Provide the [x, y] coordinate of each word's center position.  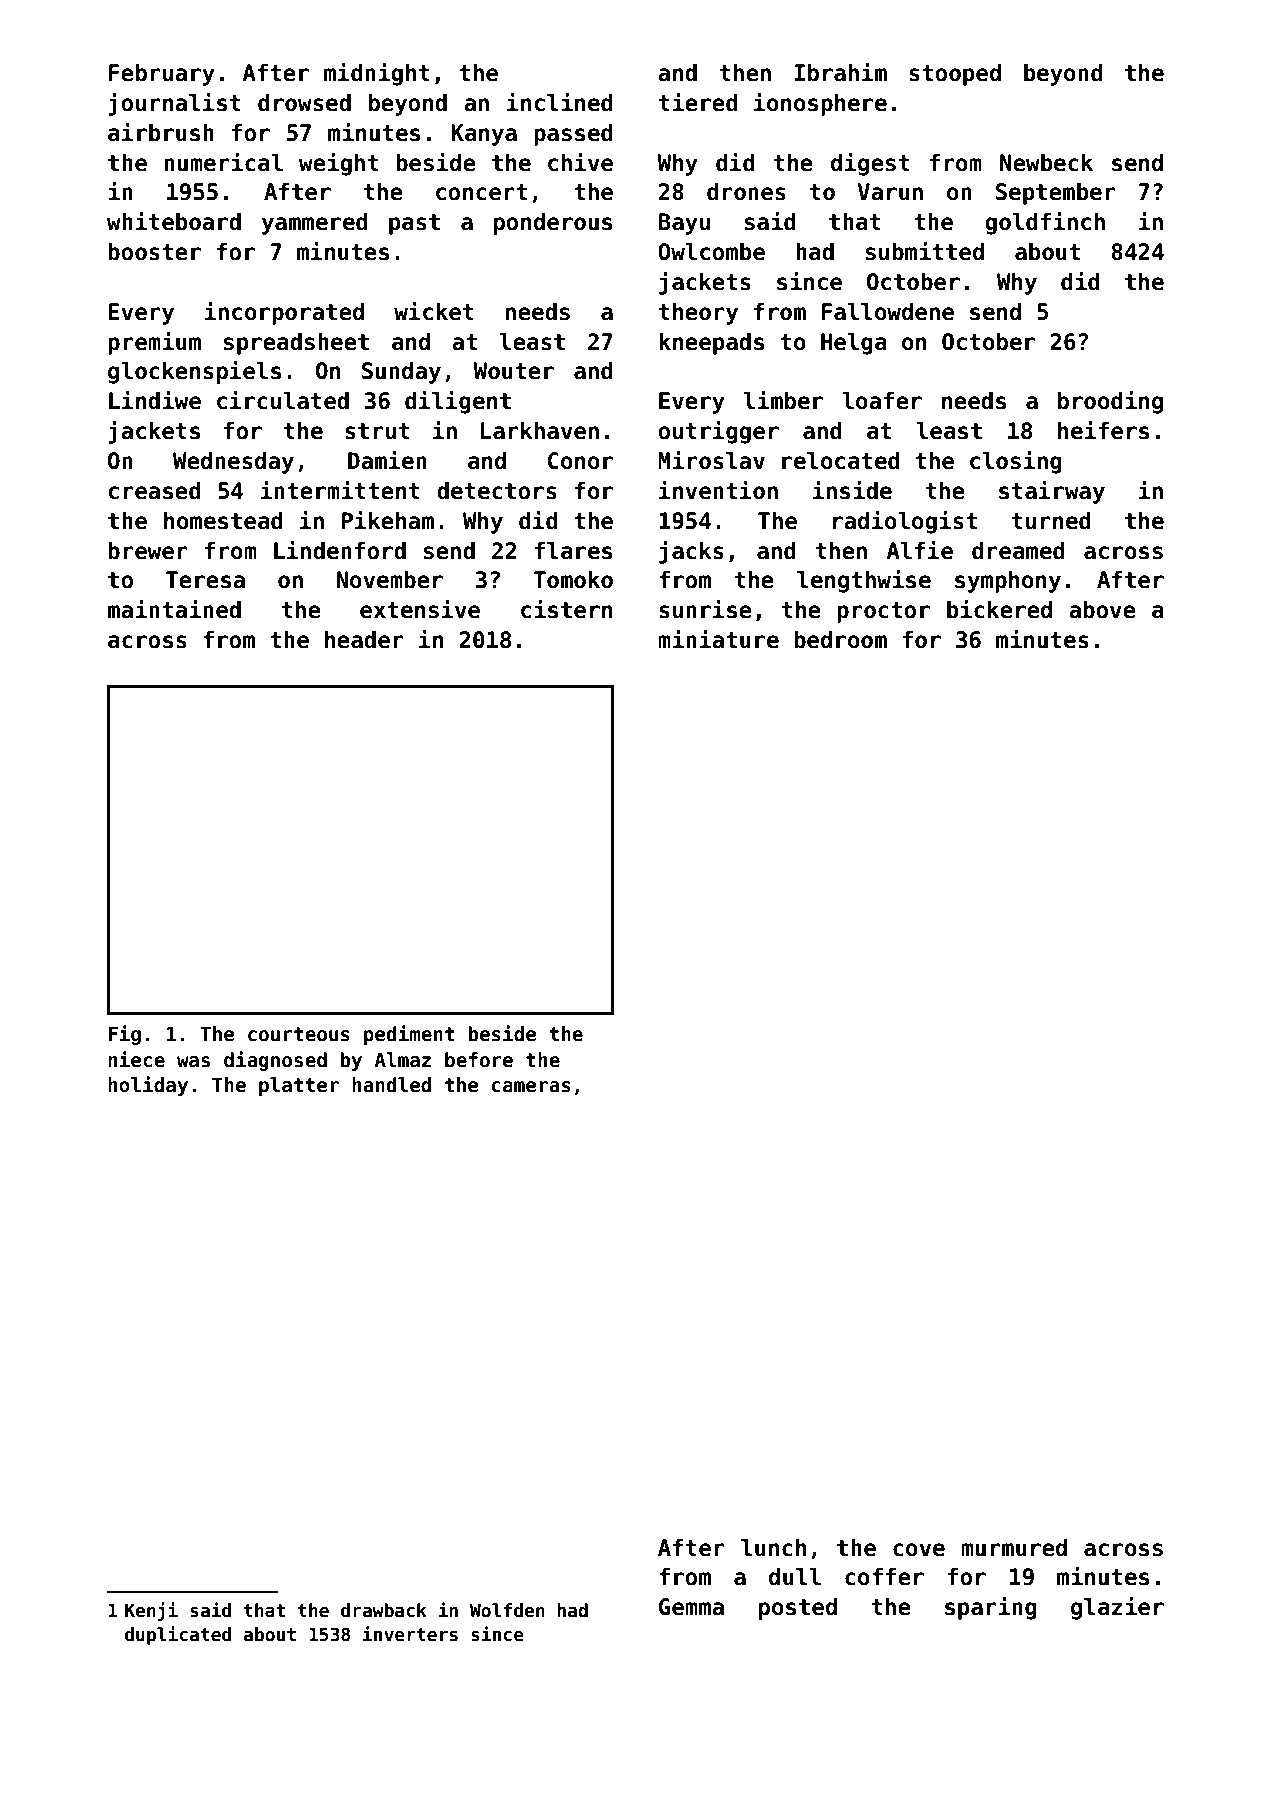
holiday [148, 1086]
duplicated [178, 1635]
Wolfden [507, 1610]
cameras [531, 1087]
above [1102, 610]
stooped [955, 75]
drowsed [304, 103]
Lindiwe [155, 400]
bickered [999, 609]
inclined [560, 102]
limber [783, 400]
